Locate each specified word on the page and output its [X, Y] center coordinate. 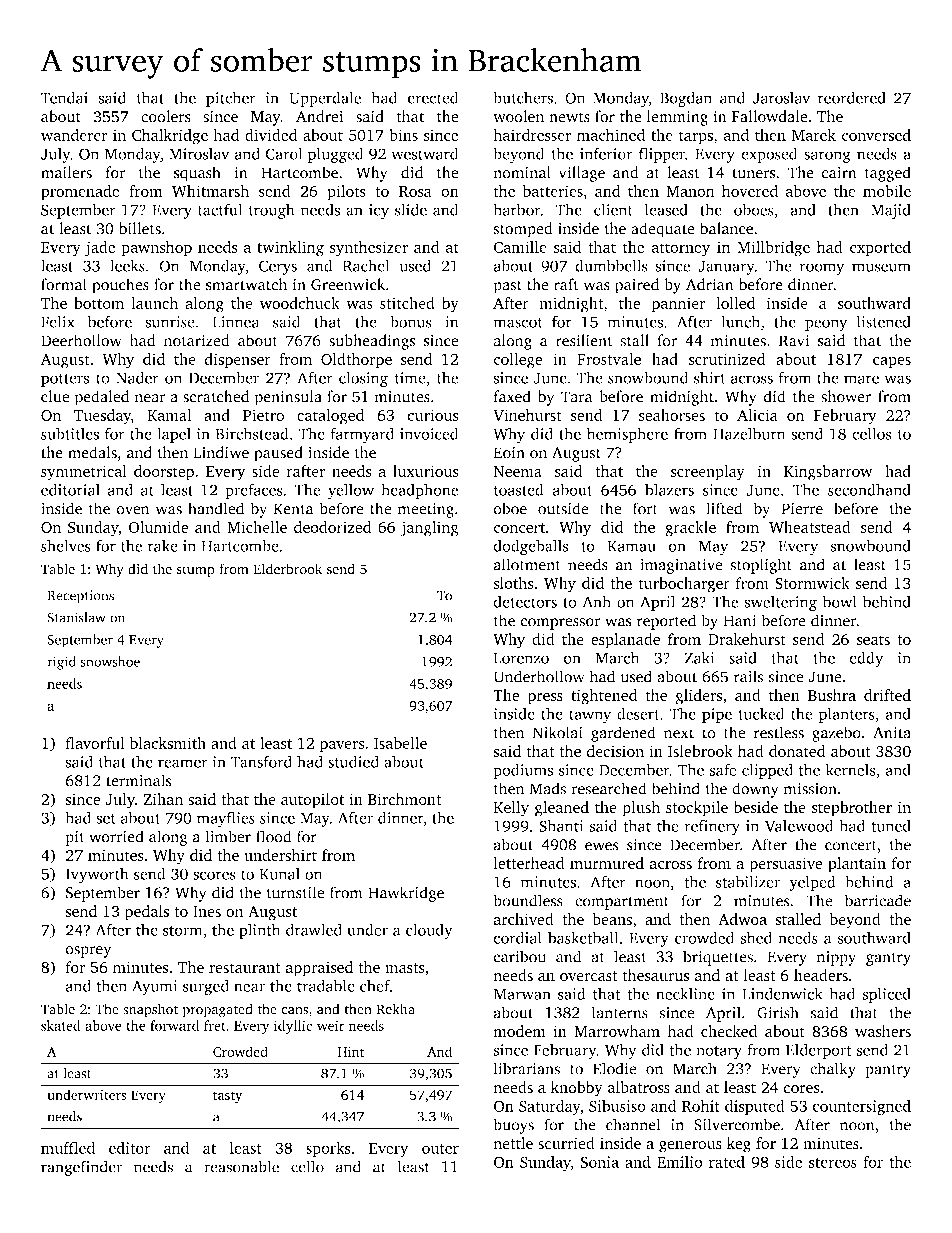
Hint [350, 1052]
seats [873, 640]
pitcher [231, 99]
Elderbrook [287, 569]
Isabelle [400, 743]
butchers [523, 97]
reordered [852, 97]
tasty [227, 1097]
